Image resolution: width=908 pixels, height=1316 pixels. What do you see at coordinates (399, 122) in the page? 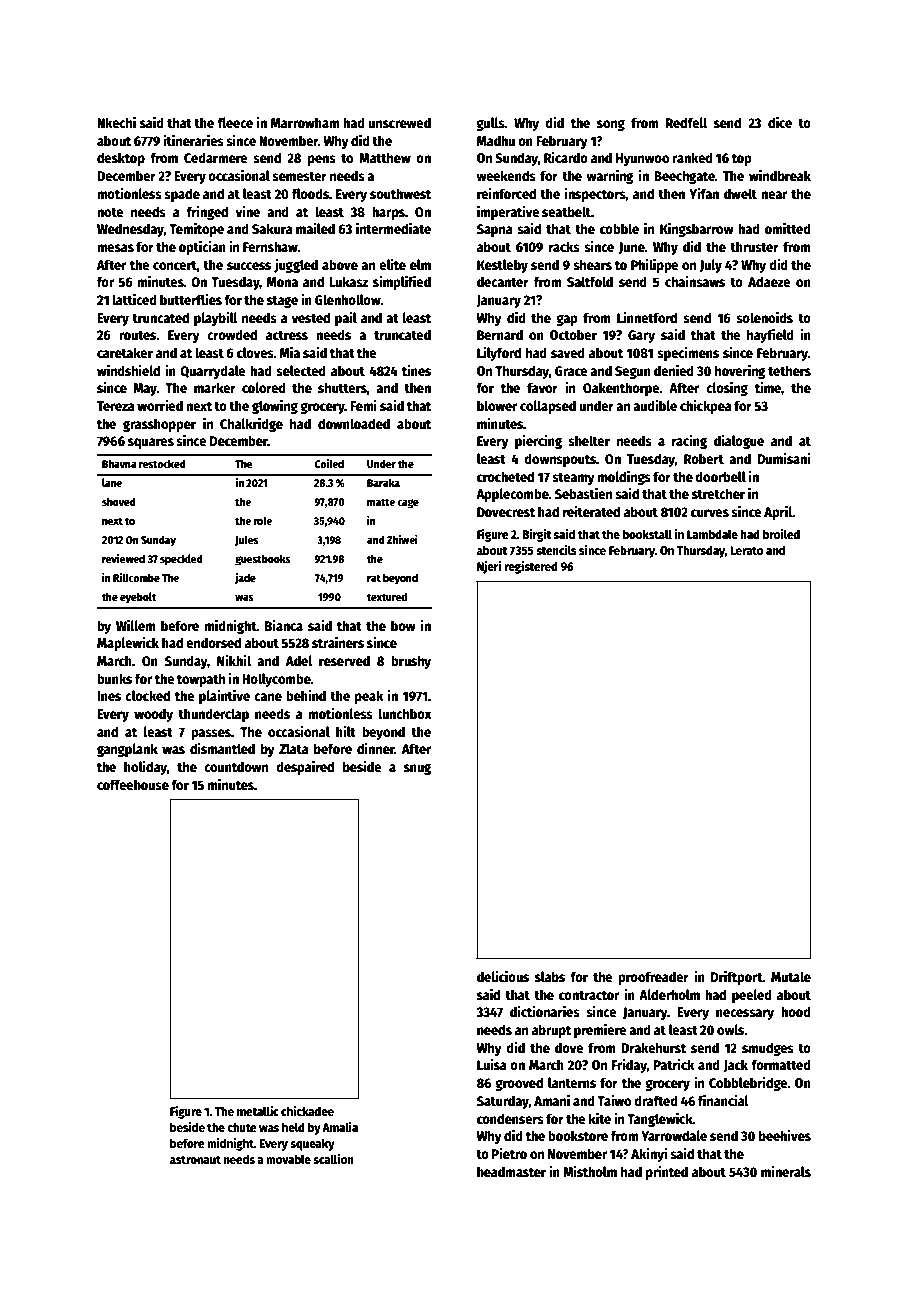
I see `unscrewed` at bounding box center [399, 122].
